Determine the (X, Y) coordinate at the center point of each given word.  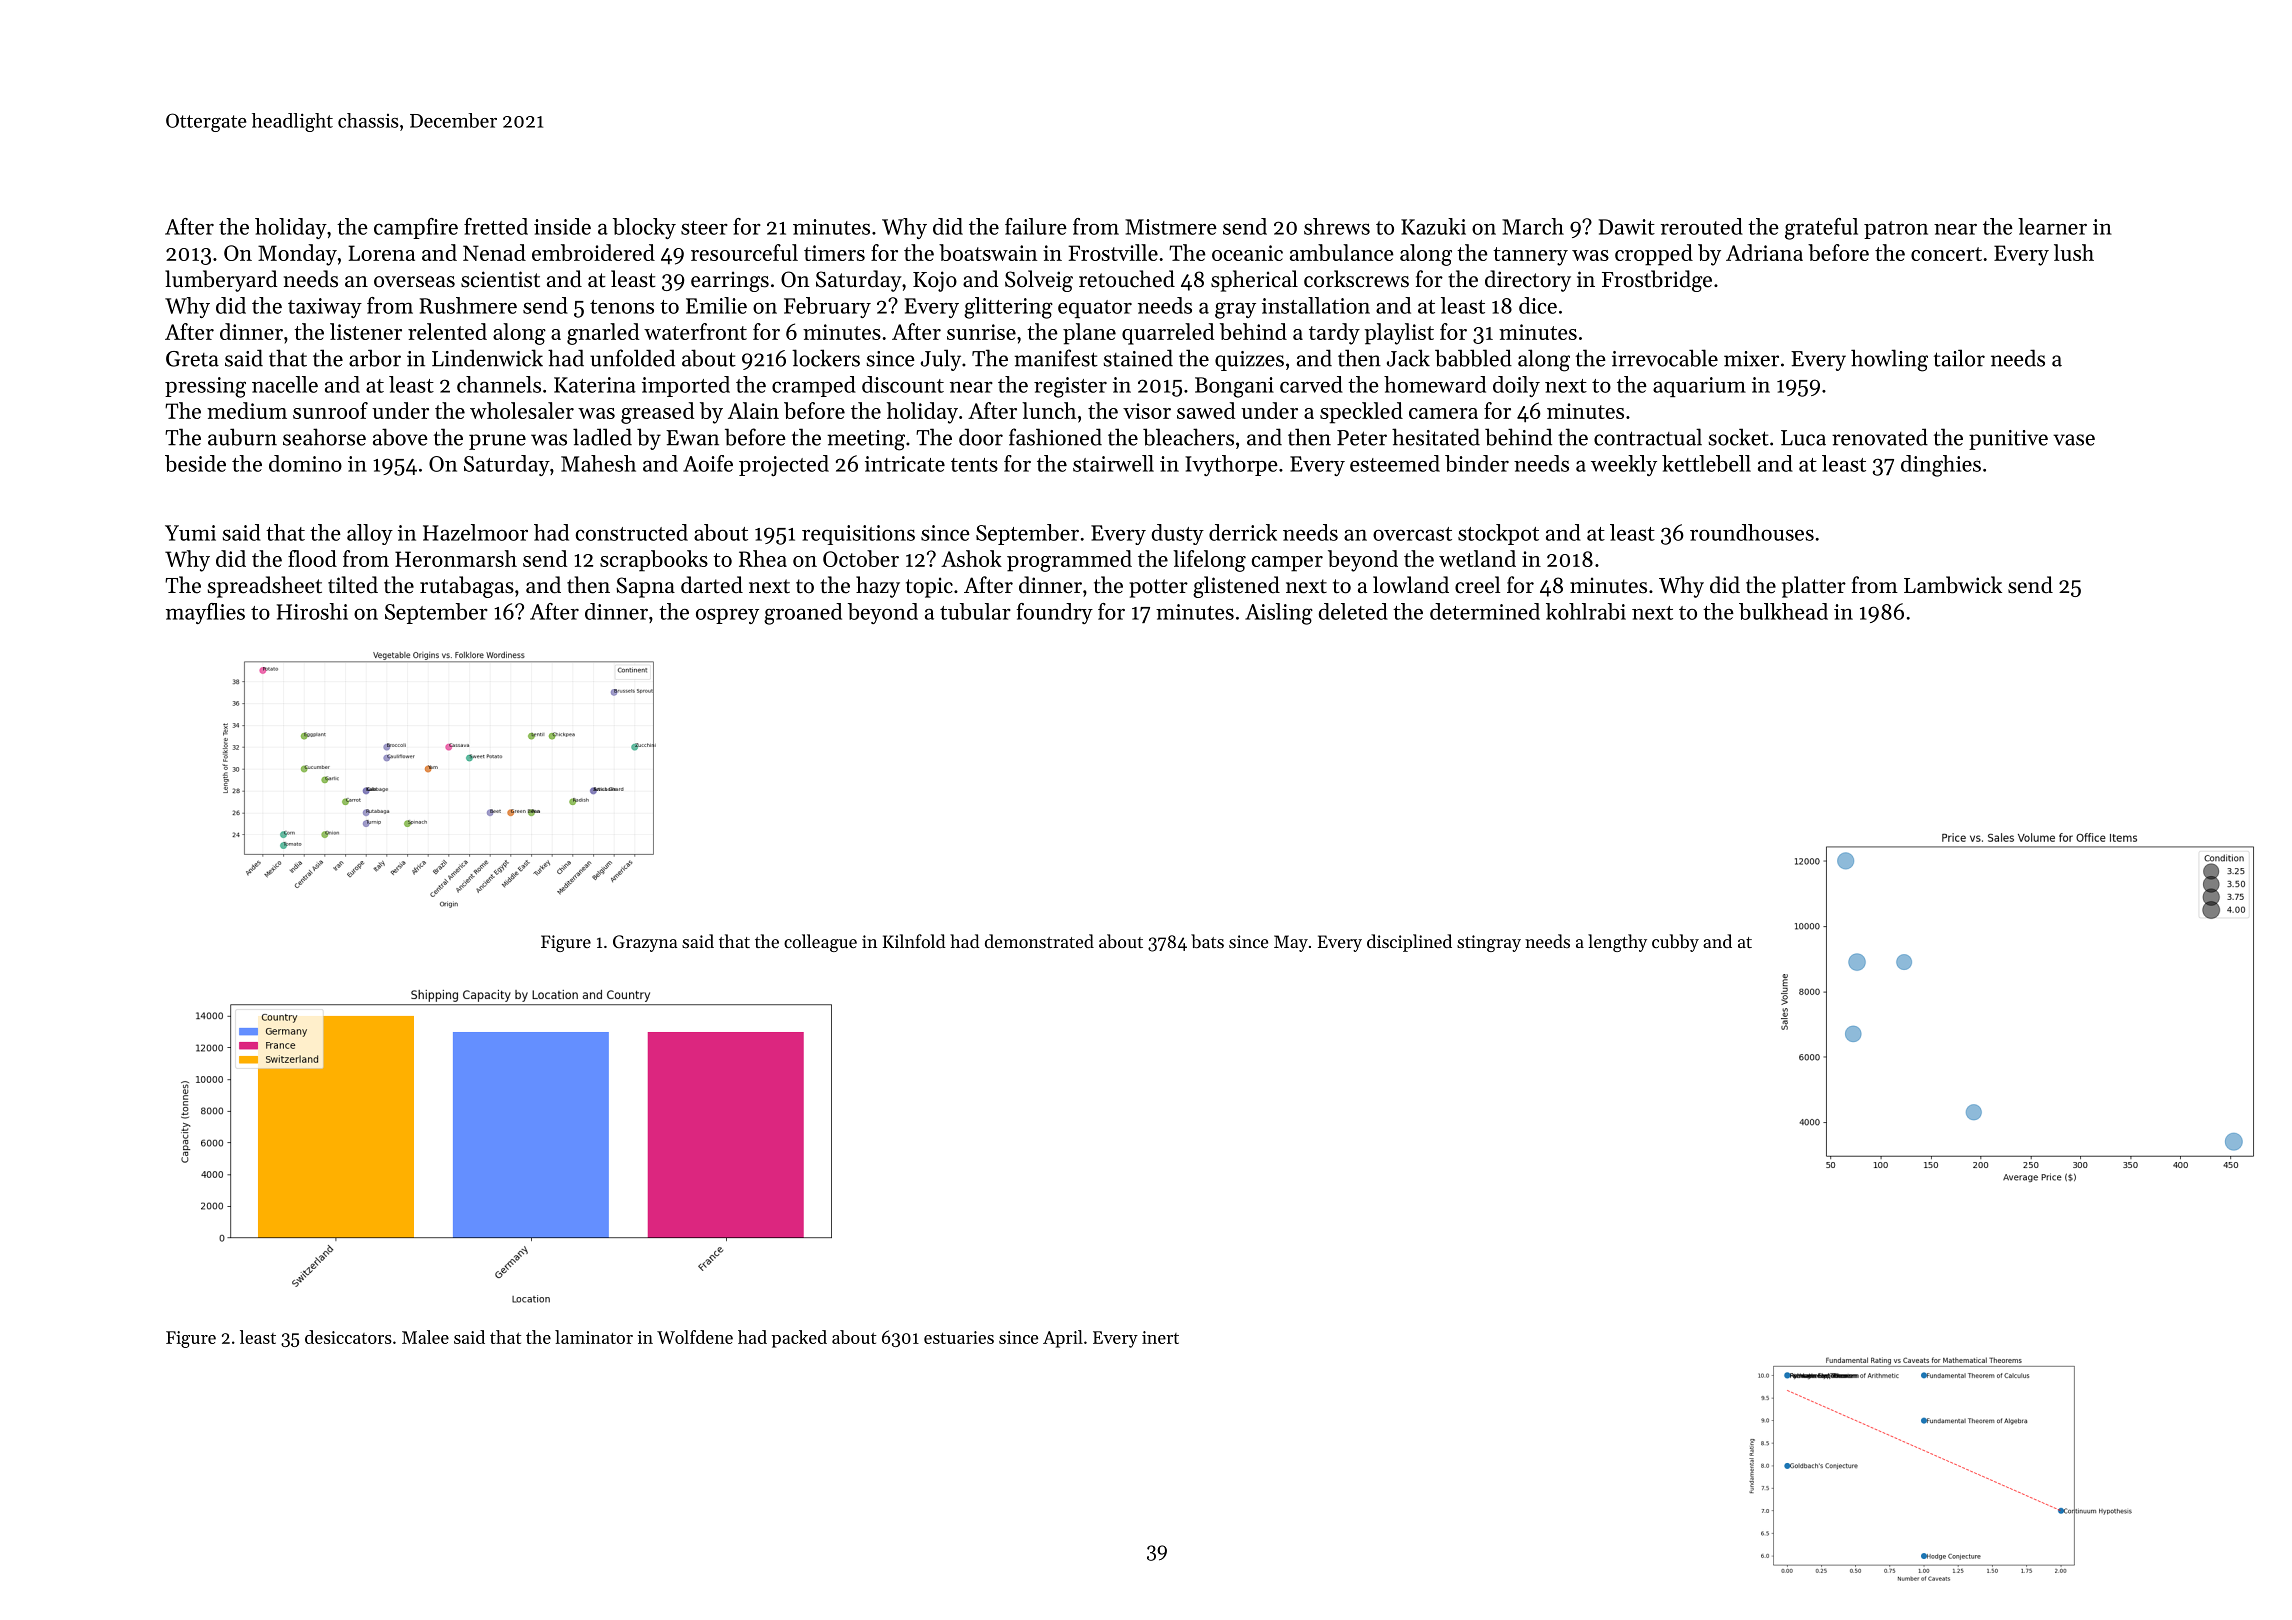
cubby (1675, 943)
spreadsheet (265, 587)
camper (1287, 564)
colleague (820, 943)
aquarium (1699, 387)
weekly (1624, 465)
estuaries (959, 1337)
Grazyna (645, 943)
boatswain (988, 252)
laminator (594, 1337)
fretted (496, 226)
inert (1160, 1337)
